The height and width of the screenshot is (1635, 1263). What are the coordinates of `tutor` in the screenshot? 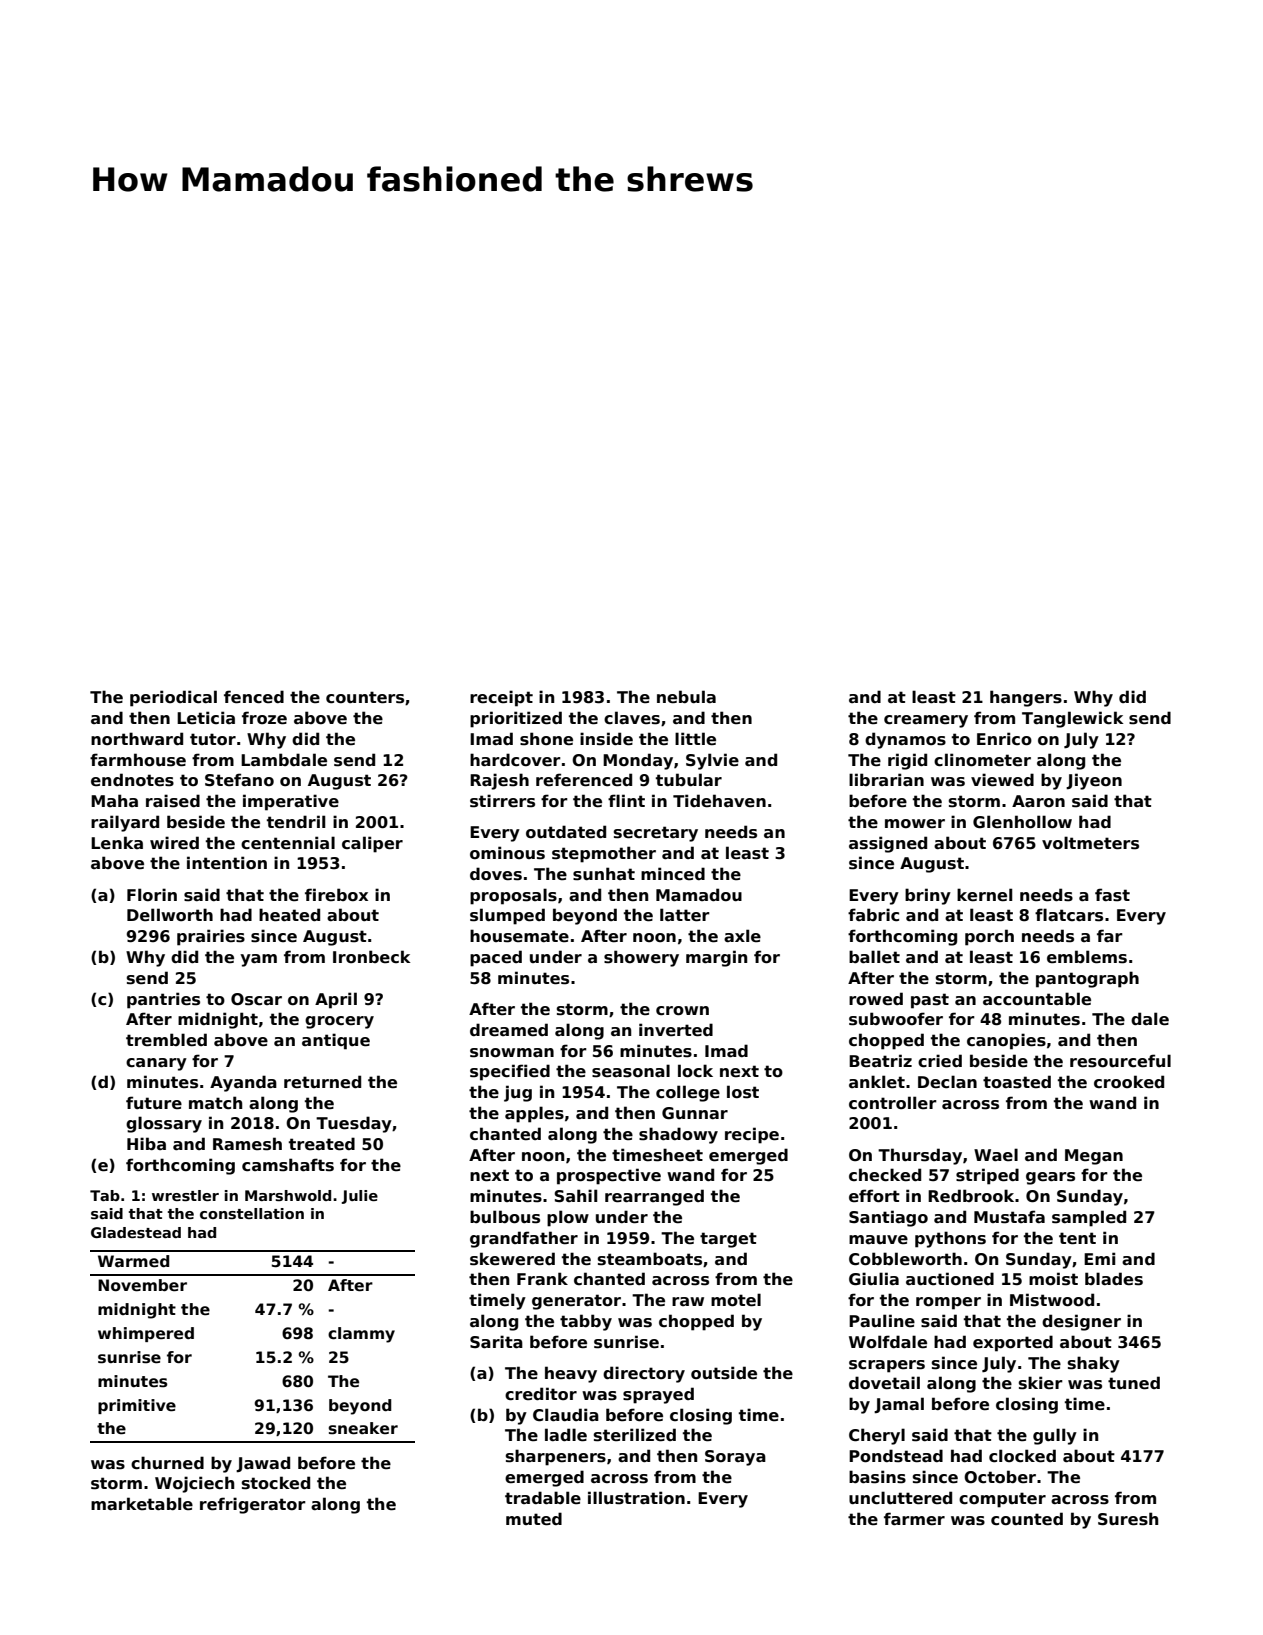 It's located at (213, 739).
